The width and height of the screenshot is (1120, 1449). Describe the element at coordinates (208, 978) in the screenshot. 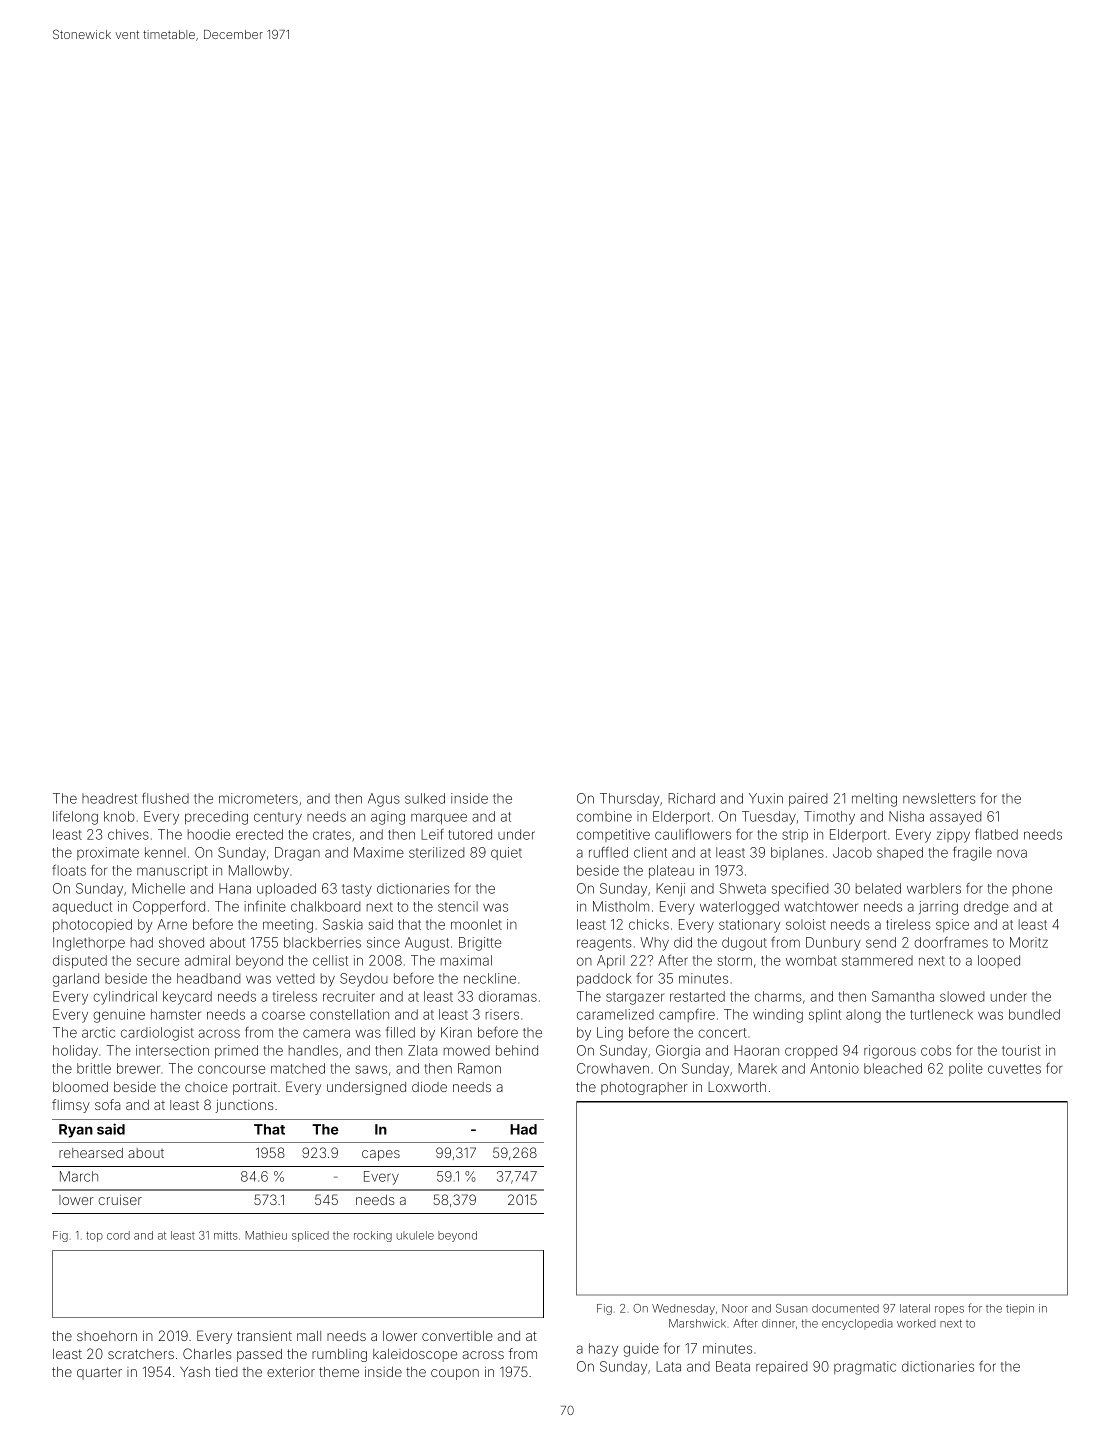

I see `headband` at that location.
